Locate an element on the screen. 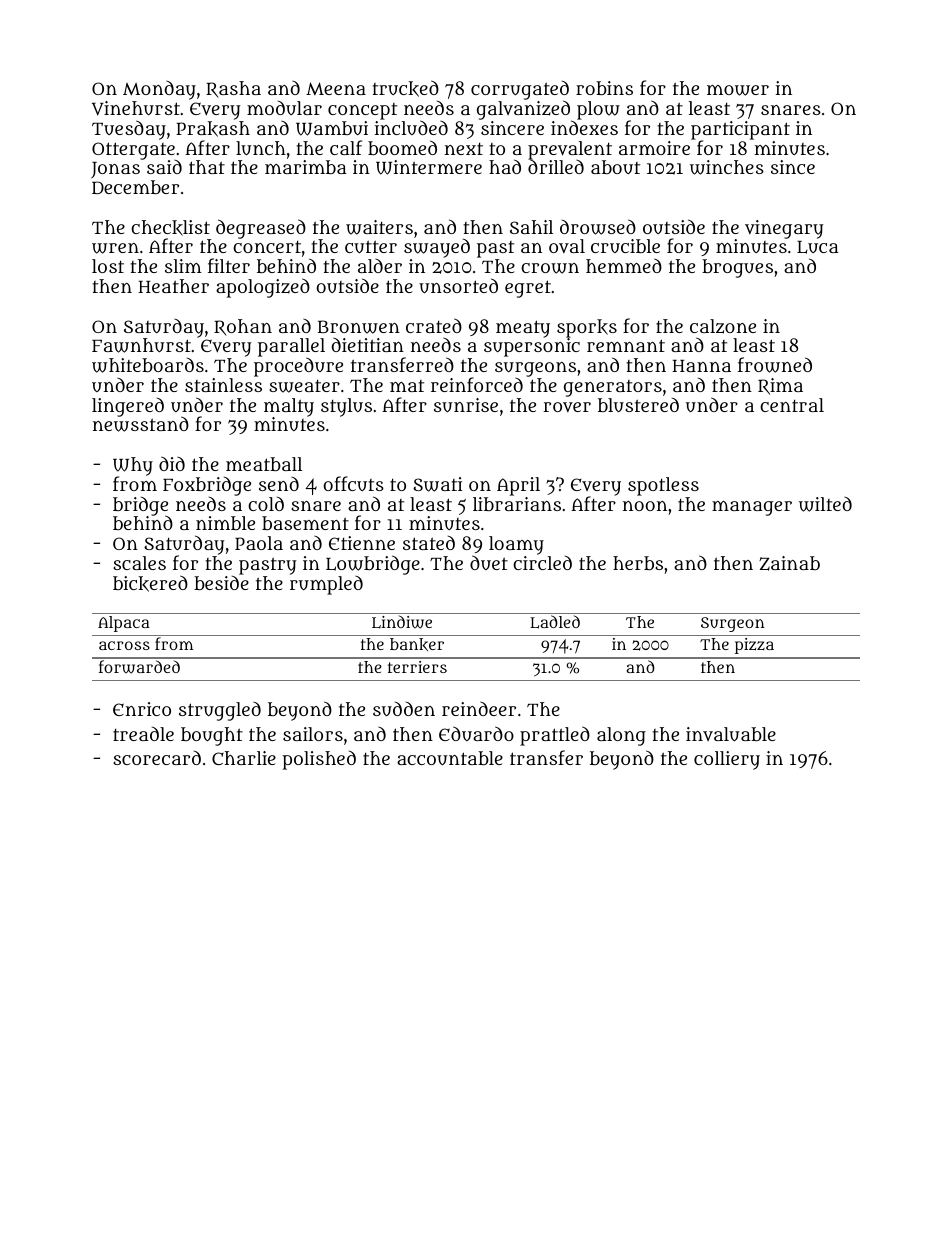 The height and width of the screenshot is (1233, 952). Luca is located at coordinates (818, 247).
